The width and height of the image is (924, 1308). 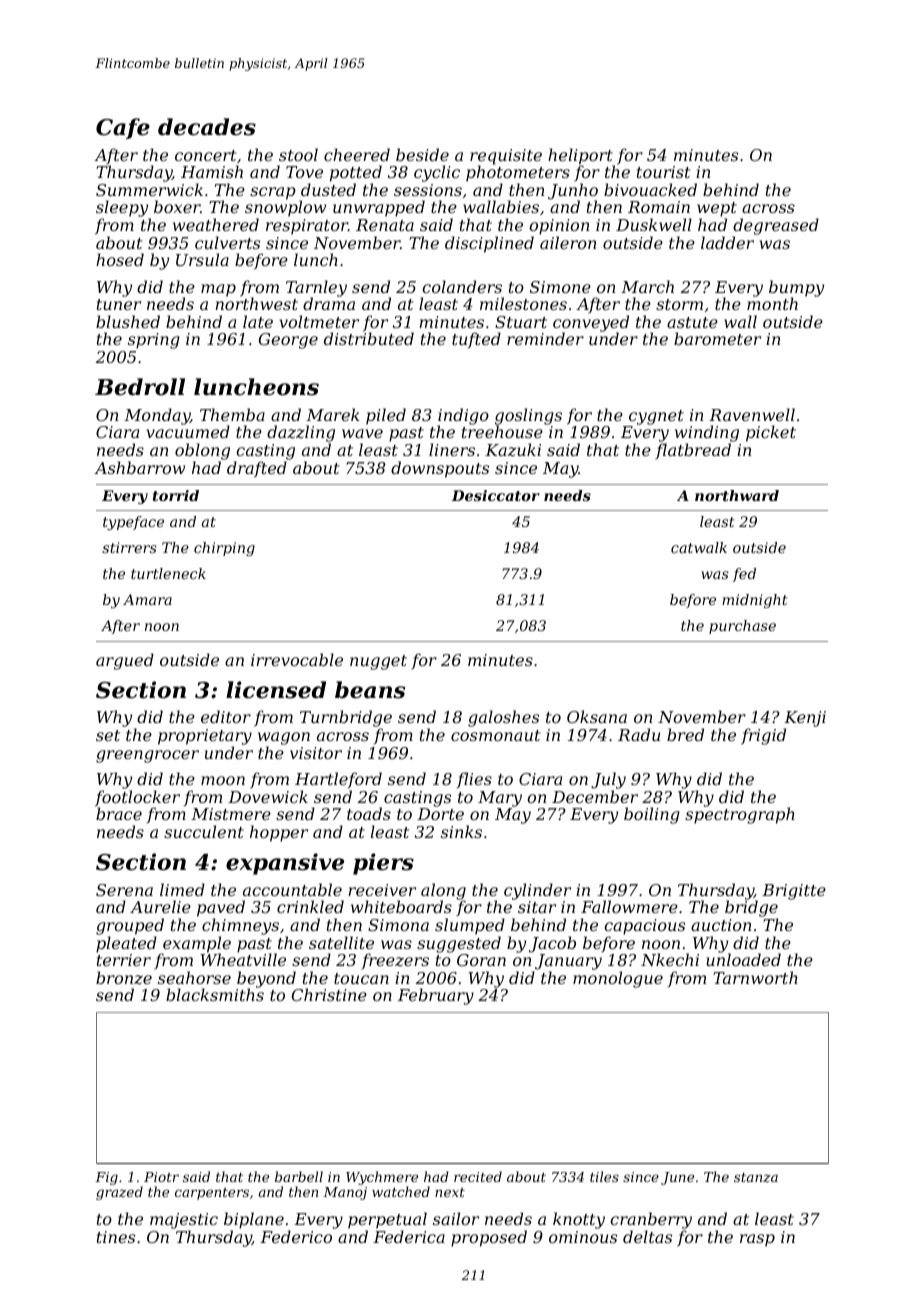 I want to click on reminder, so click(x=545, y=338).
